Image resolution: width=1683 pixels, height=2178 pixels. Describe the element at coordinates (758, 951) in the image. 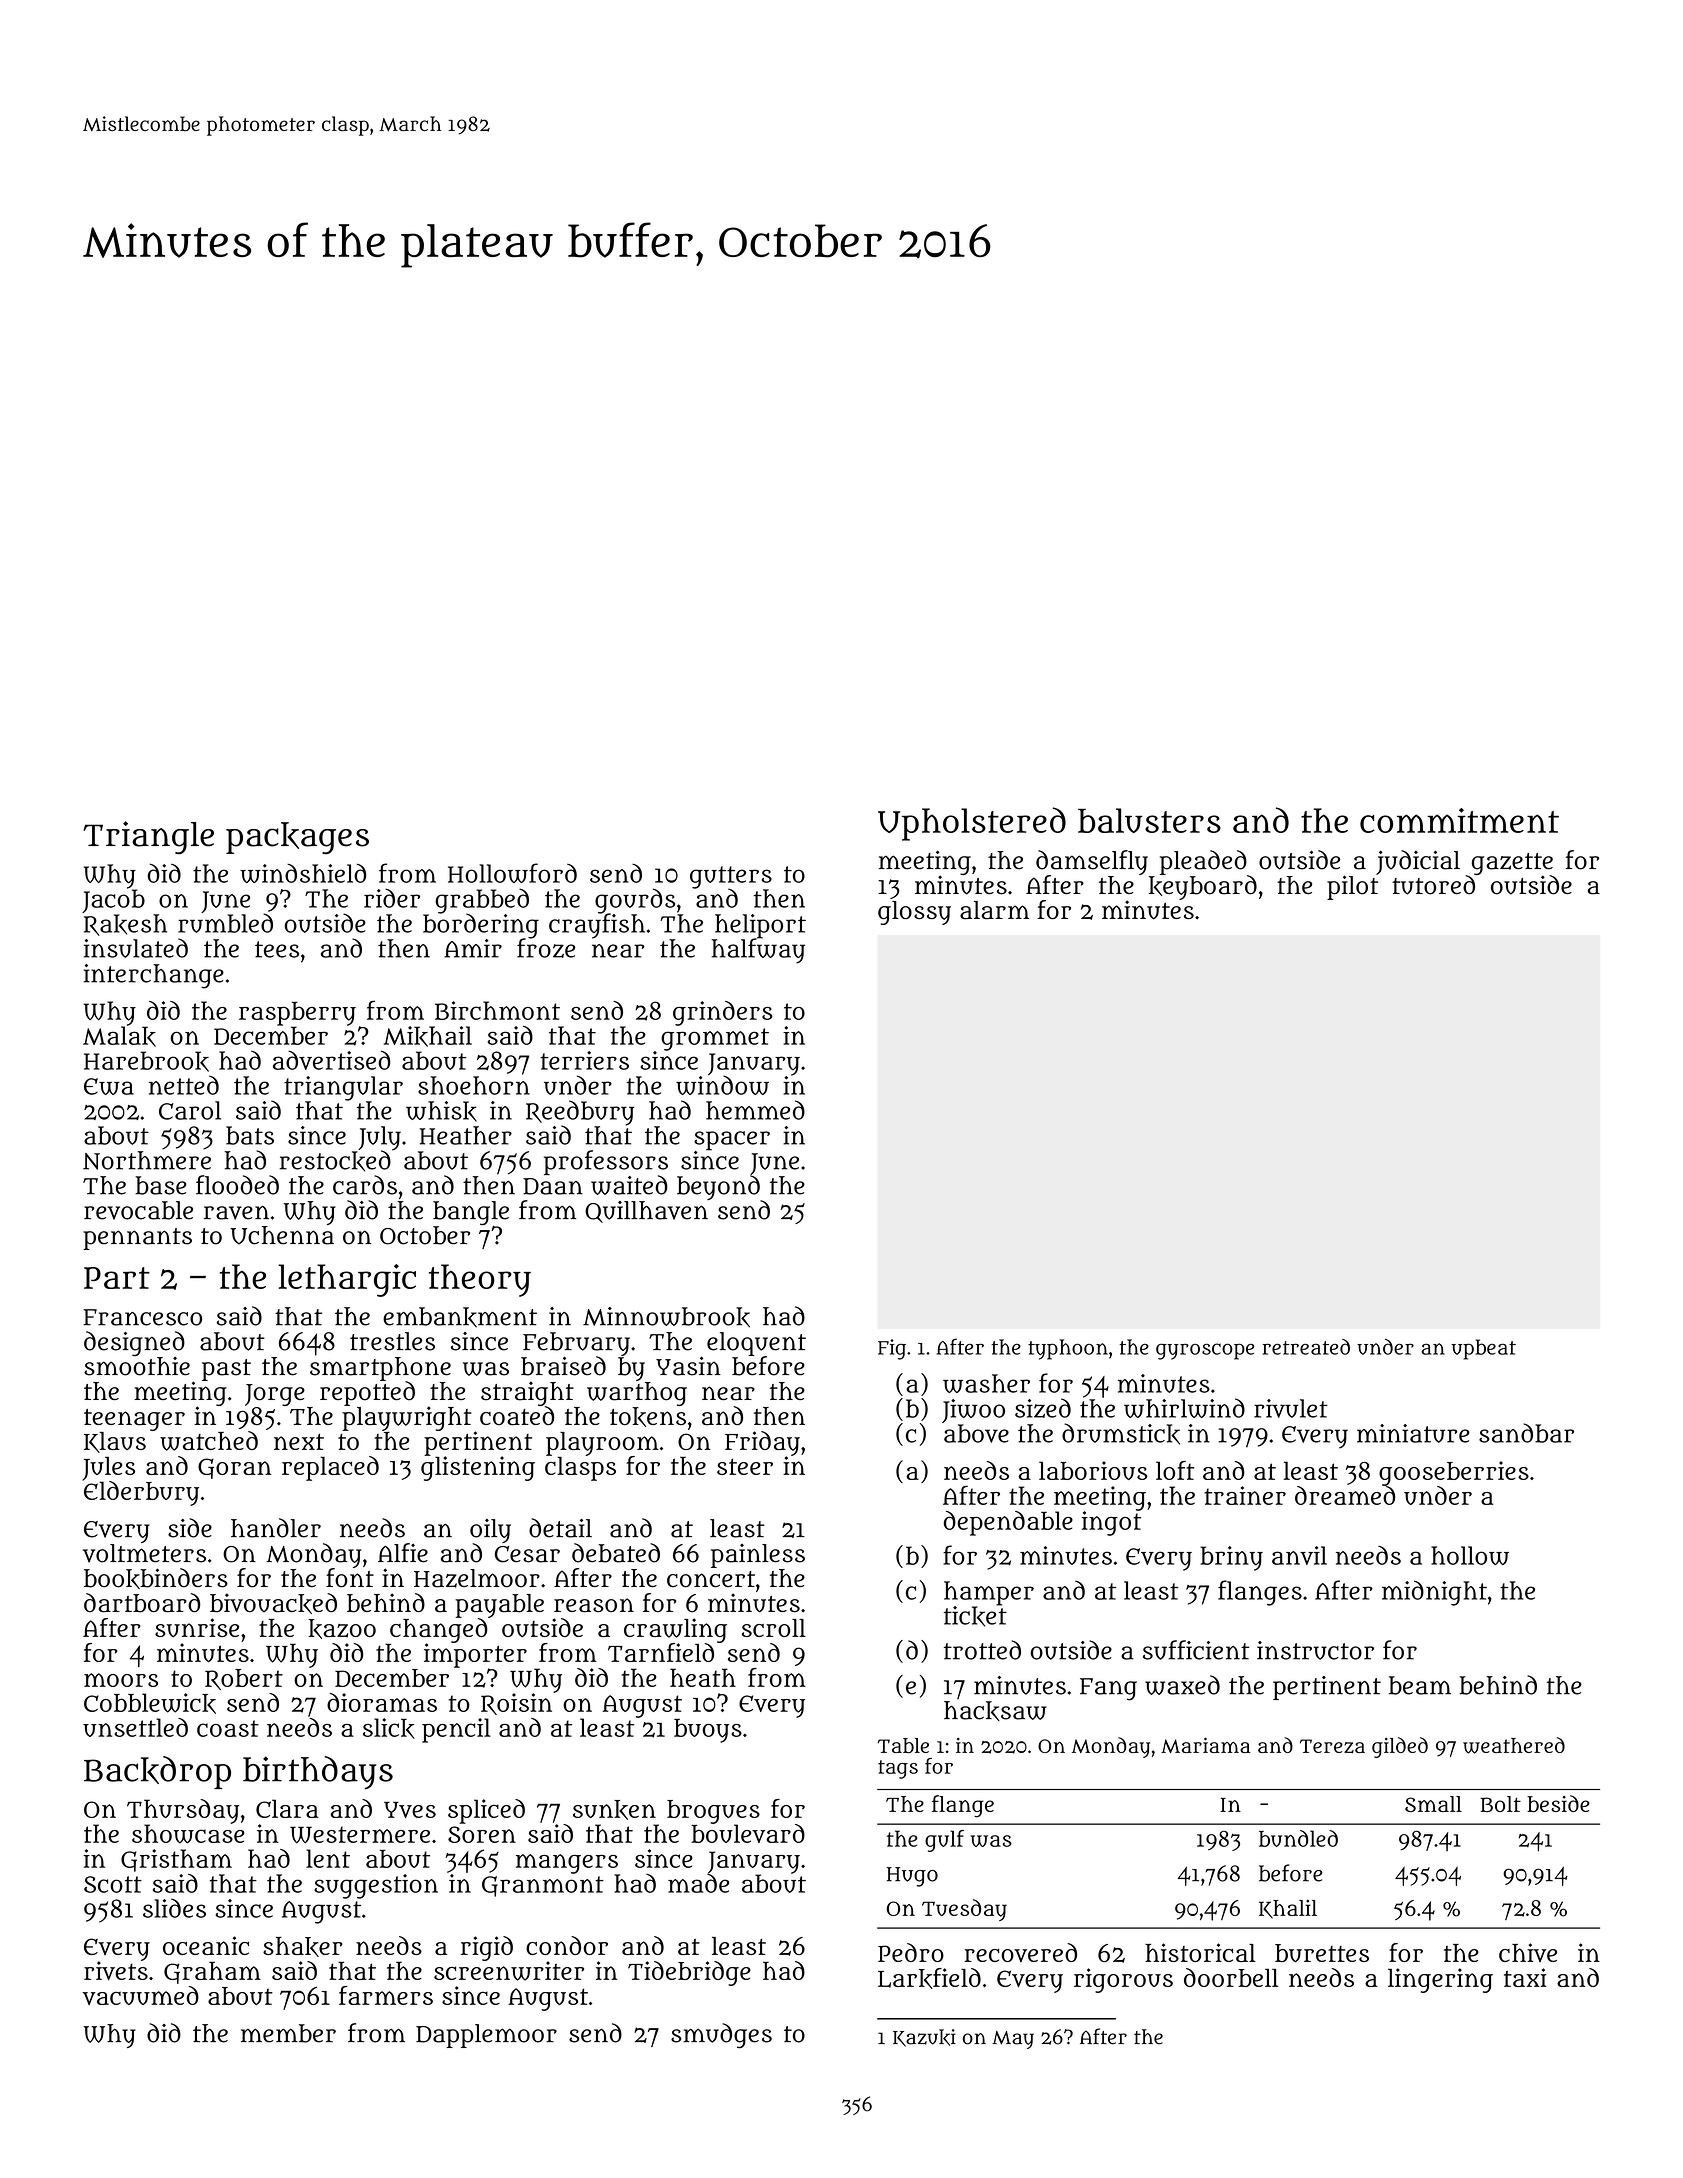

I see `halfway` at that location.
